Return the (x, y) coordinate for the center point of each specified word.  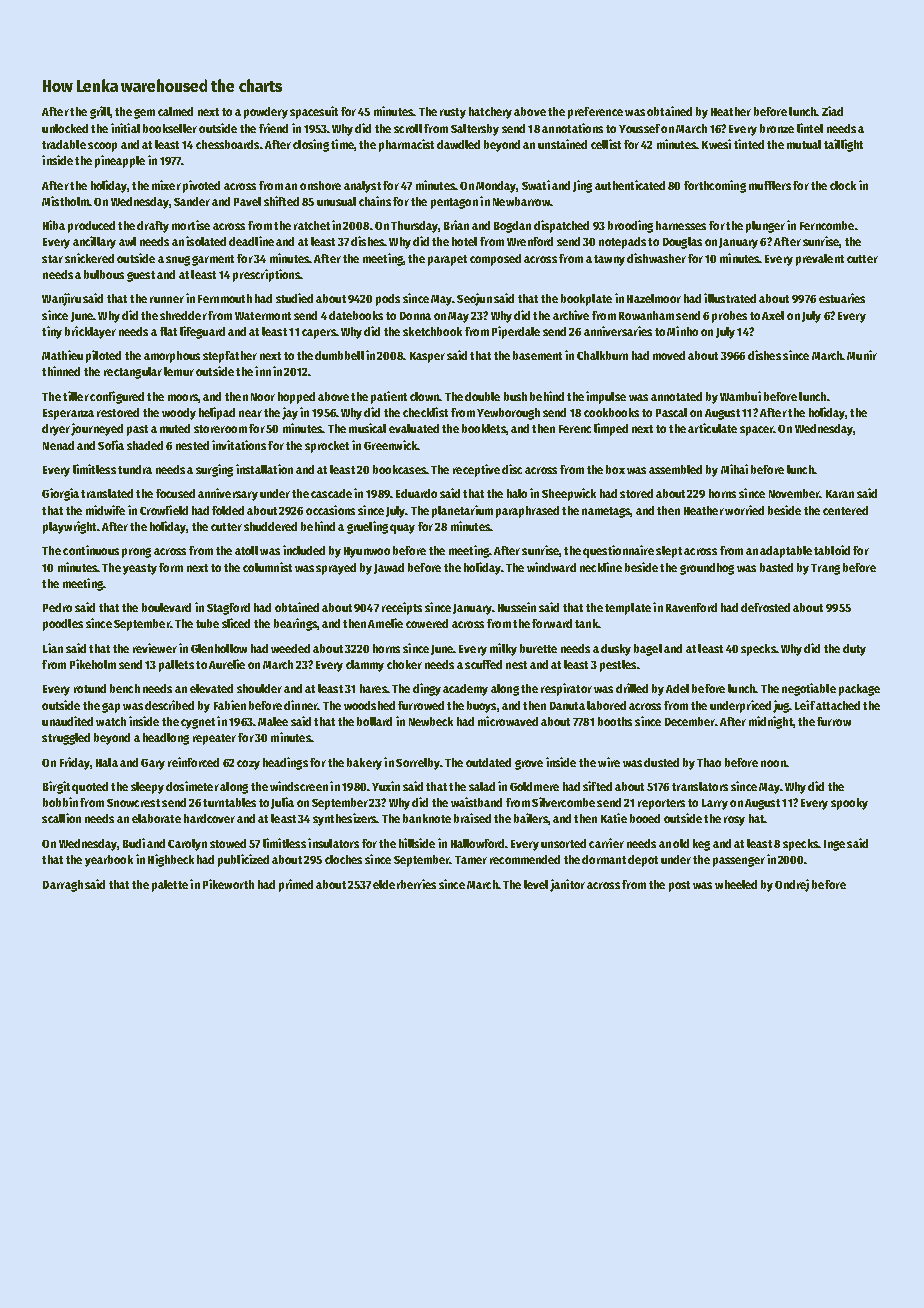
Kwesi (716, 144)
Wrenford (530, 241)
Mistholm (65, 201)
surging (214, 470)
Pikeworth (228, 884)
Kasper (427, 357)
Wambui (740, 396)
